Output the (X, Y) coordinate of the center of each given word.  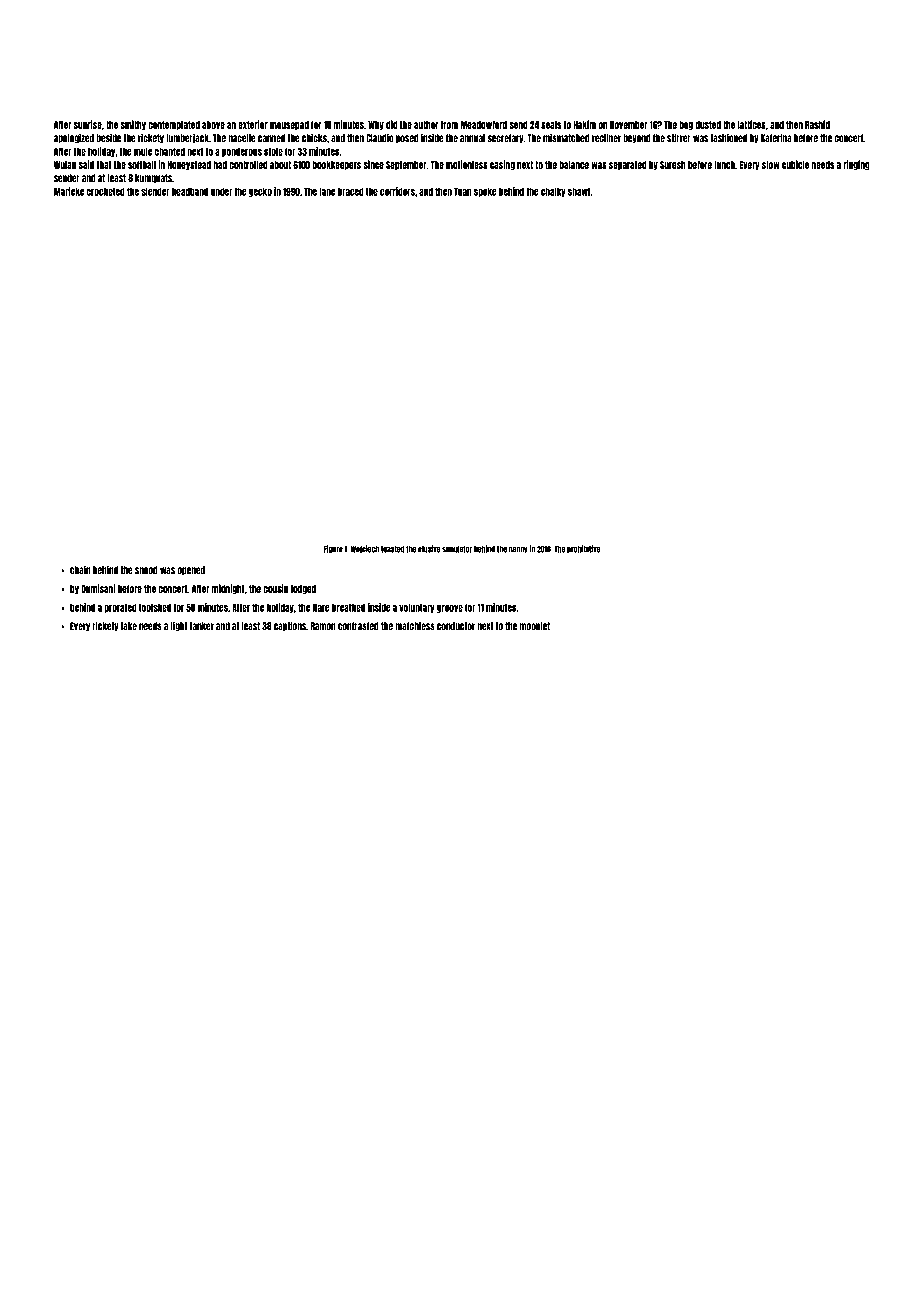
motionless (467, 164)
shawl (579, 191)
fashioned (728, 138)
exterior (253, 124)
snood (146, 570)
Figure (333, 549)
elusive (429, 549)
